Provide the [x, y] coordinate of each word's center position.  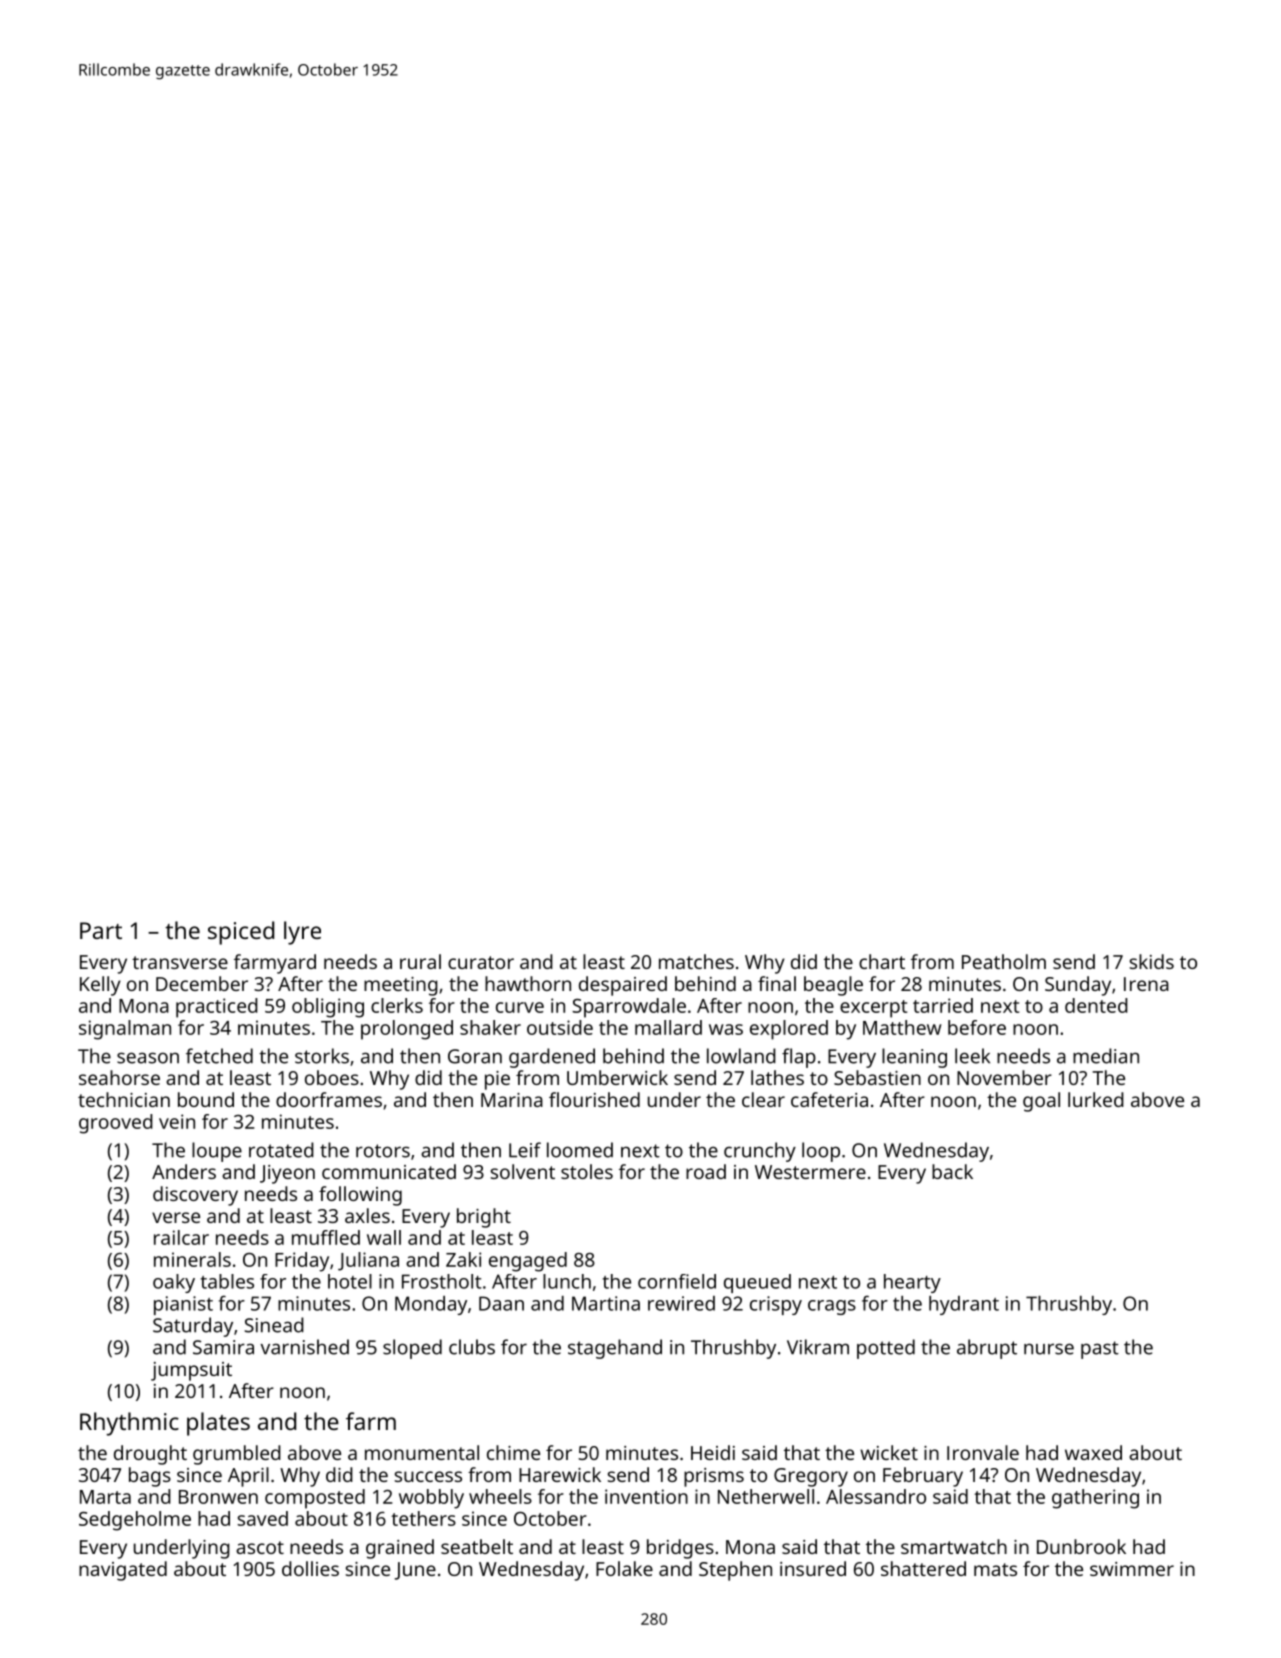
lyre [302, 933]
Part [101, 930]
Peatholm [1004, 961]
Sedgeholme [135, 1521]
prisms [714, 1477]
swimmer [1132, 1569]
